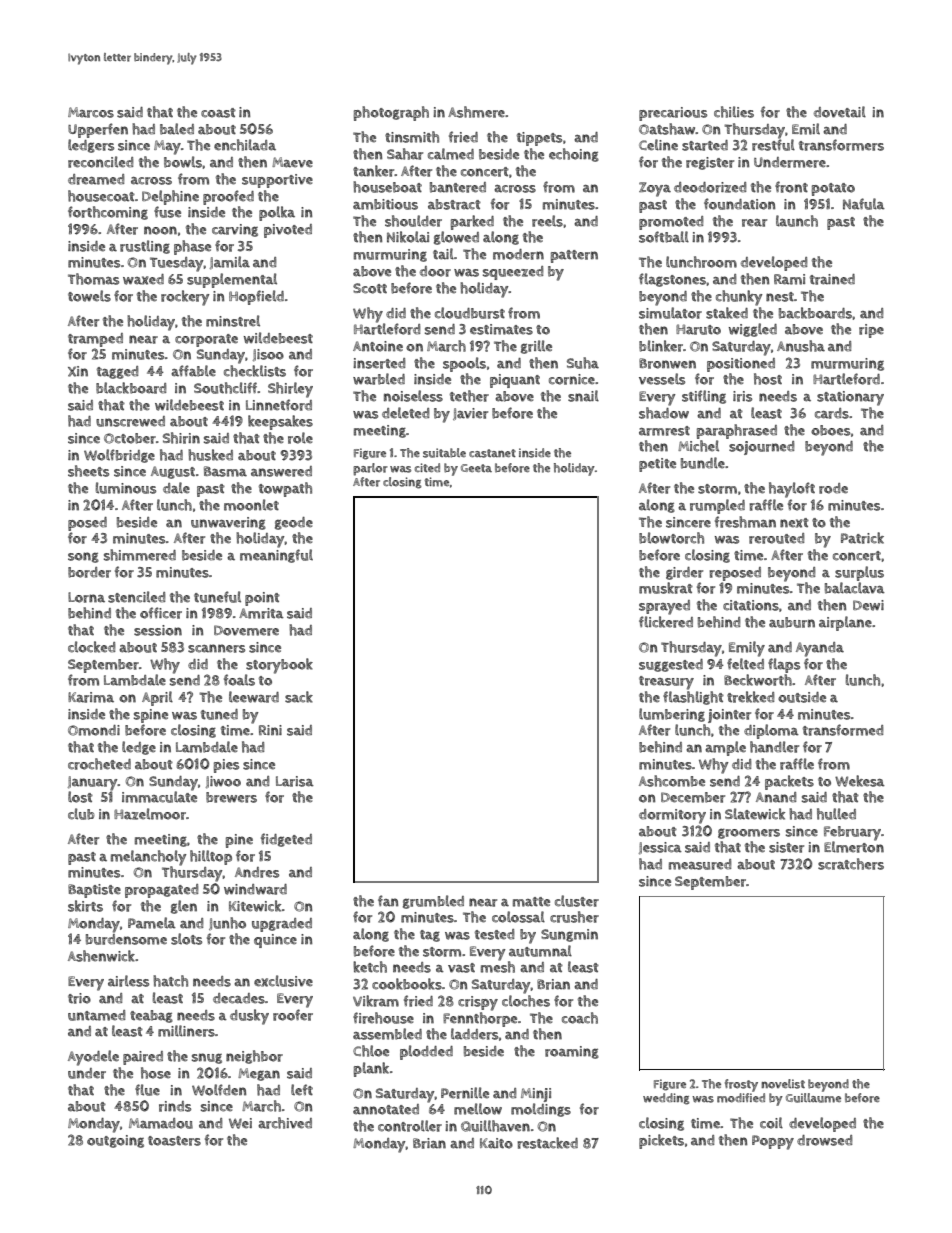  Describe the element at coordinates (276, 556) in the screenshot. I see `meaningful` at that location.
